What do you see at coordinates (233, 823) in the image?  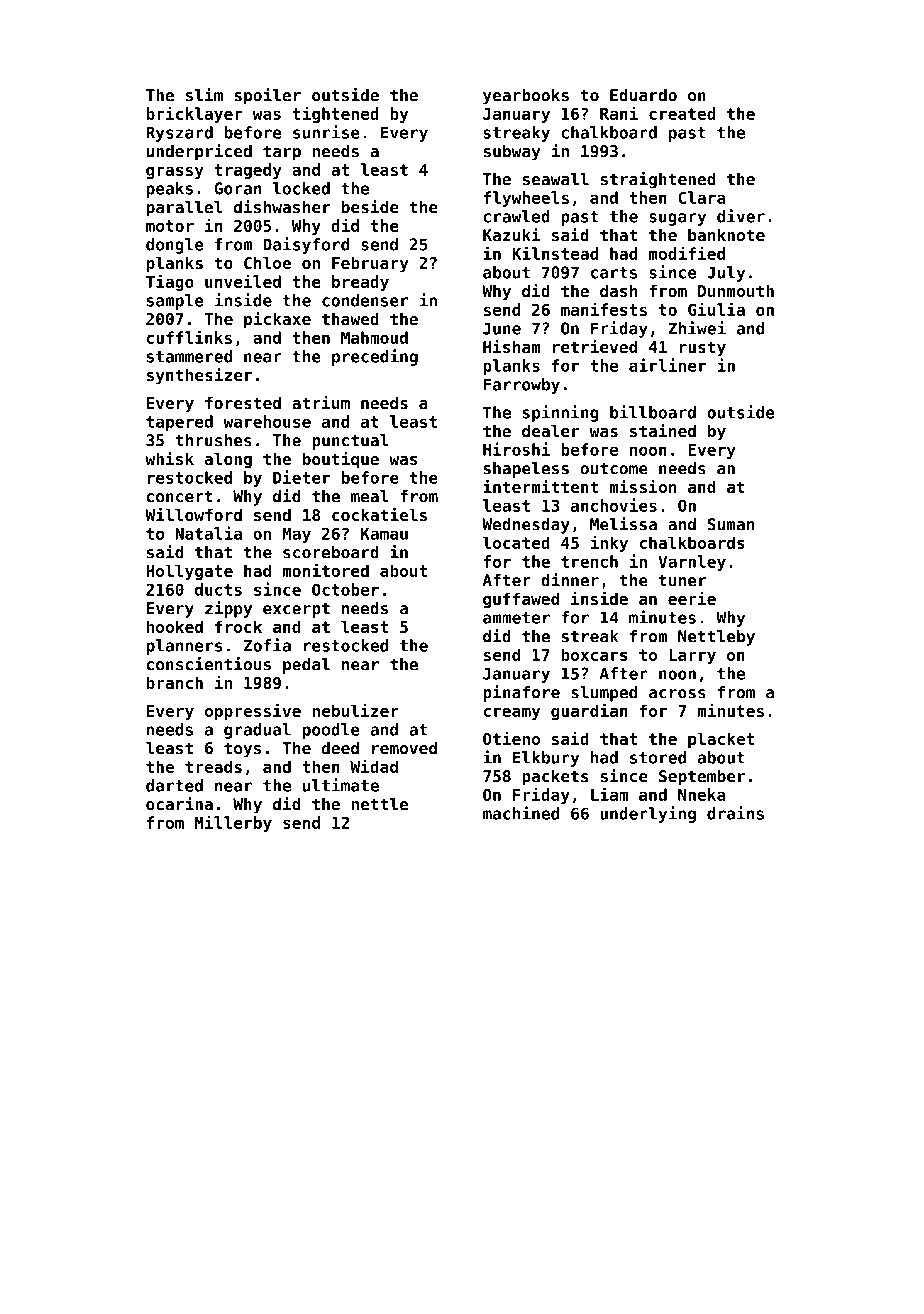 I see `Millerby` at bounding box center [233, 823].
